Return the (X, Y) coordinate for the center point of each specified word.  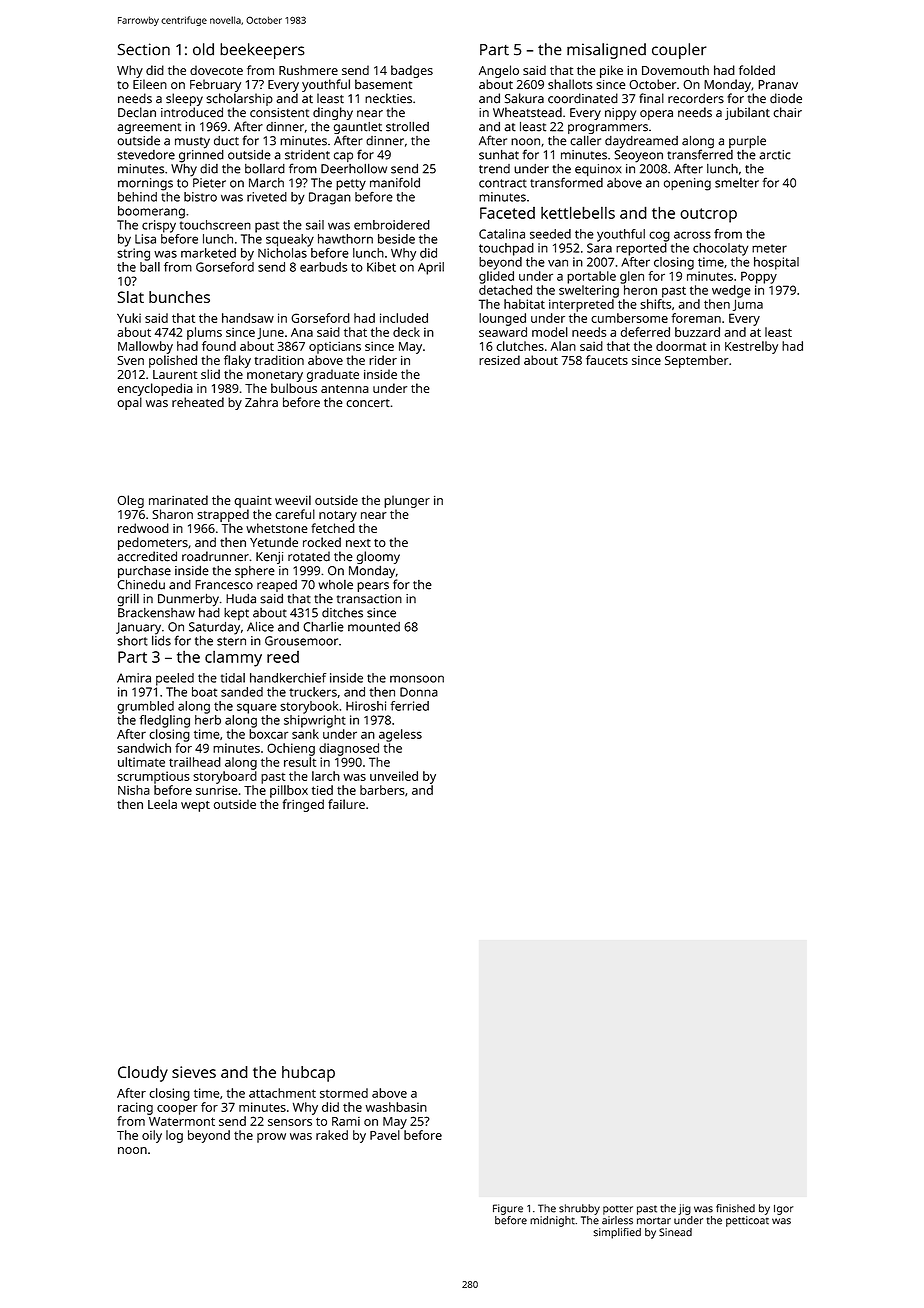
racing (135, 1108)
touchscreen (215, 225)
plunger (407, 501)
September (696, 361)
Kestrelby (751, 347)
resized (499, 360)
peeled (175, 679)
